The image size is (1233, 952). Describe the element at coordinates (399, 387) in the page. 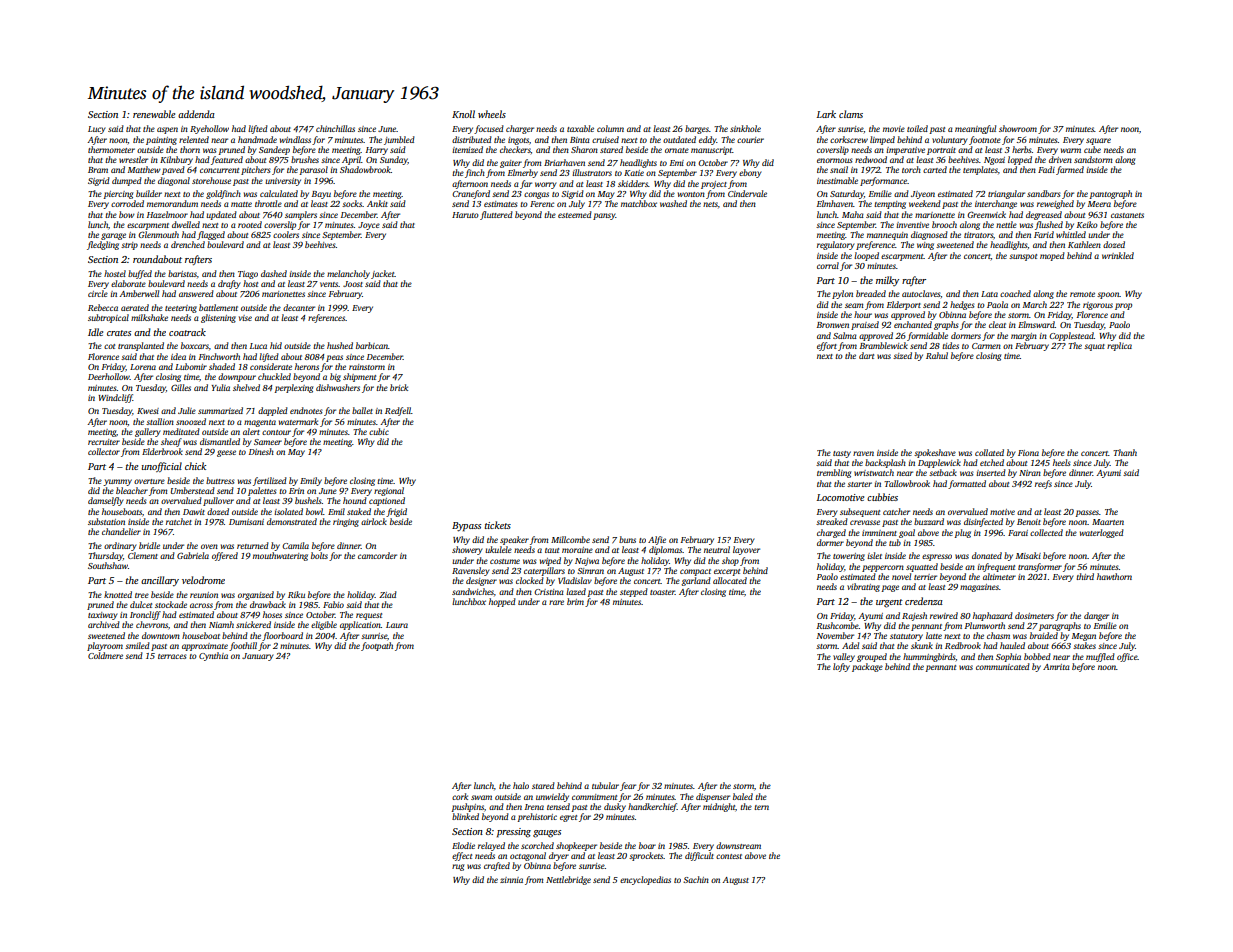

I see `brick` at that location.
